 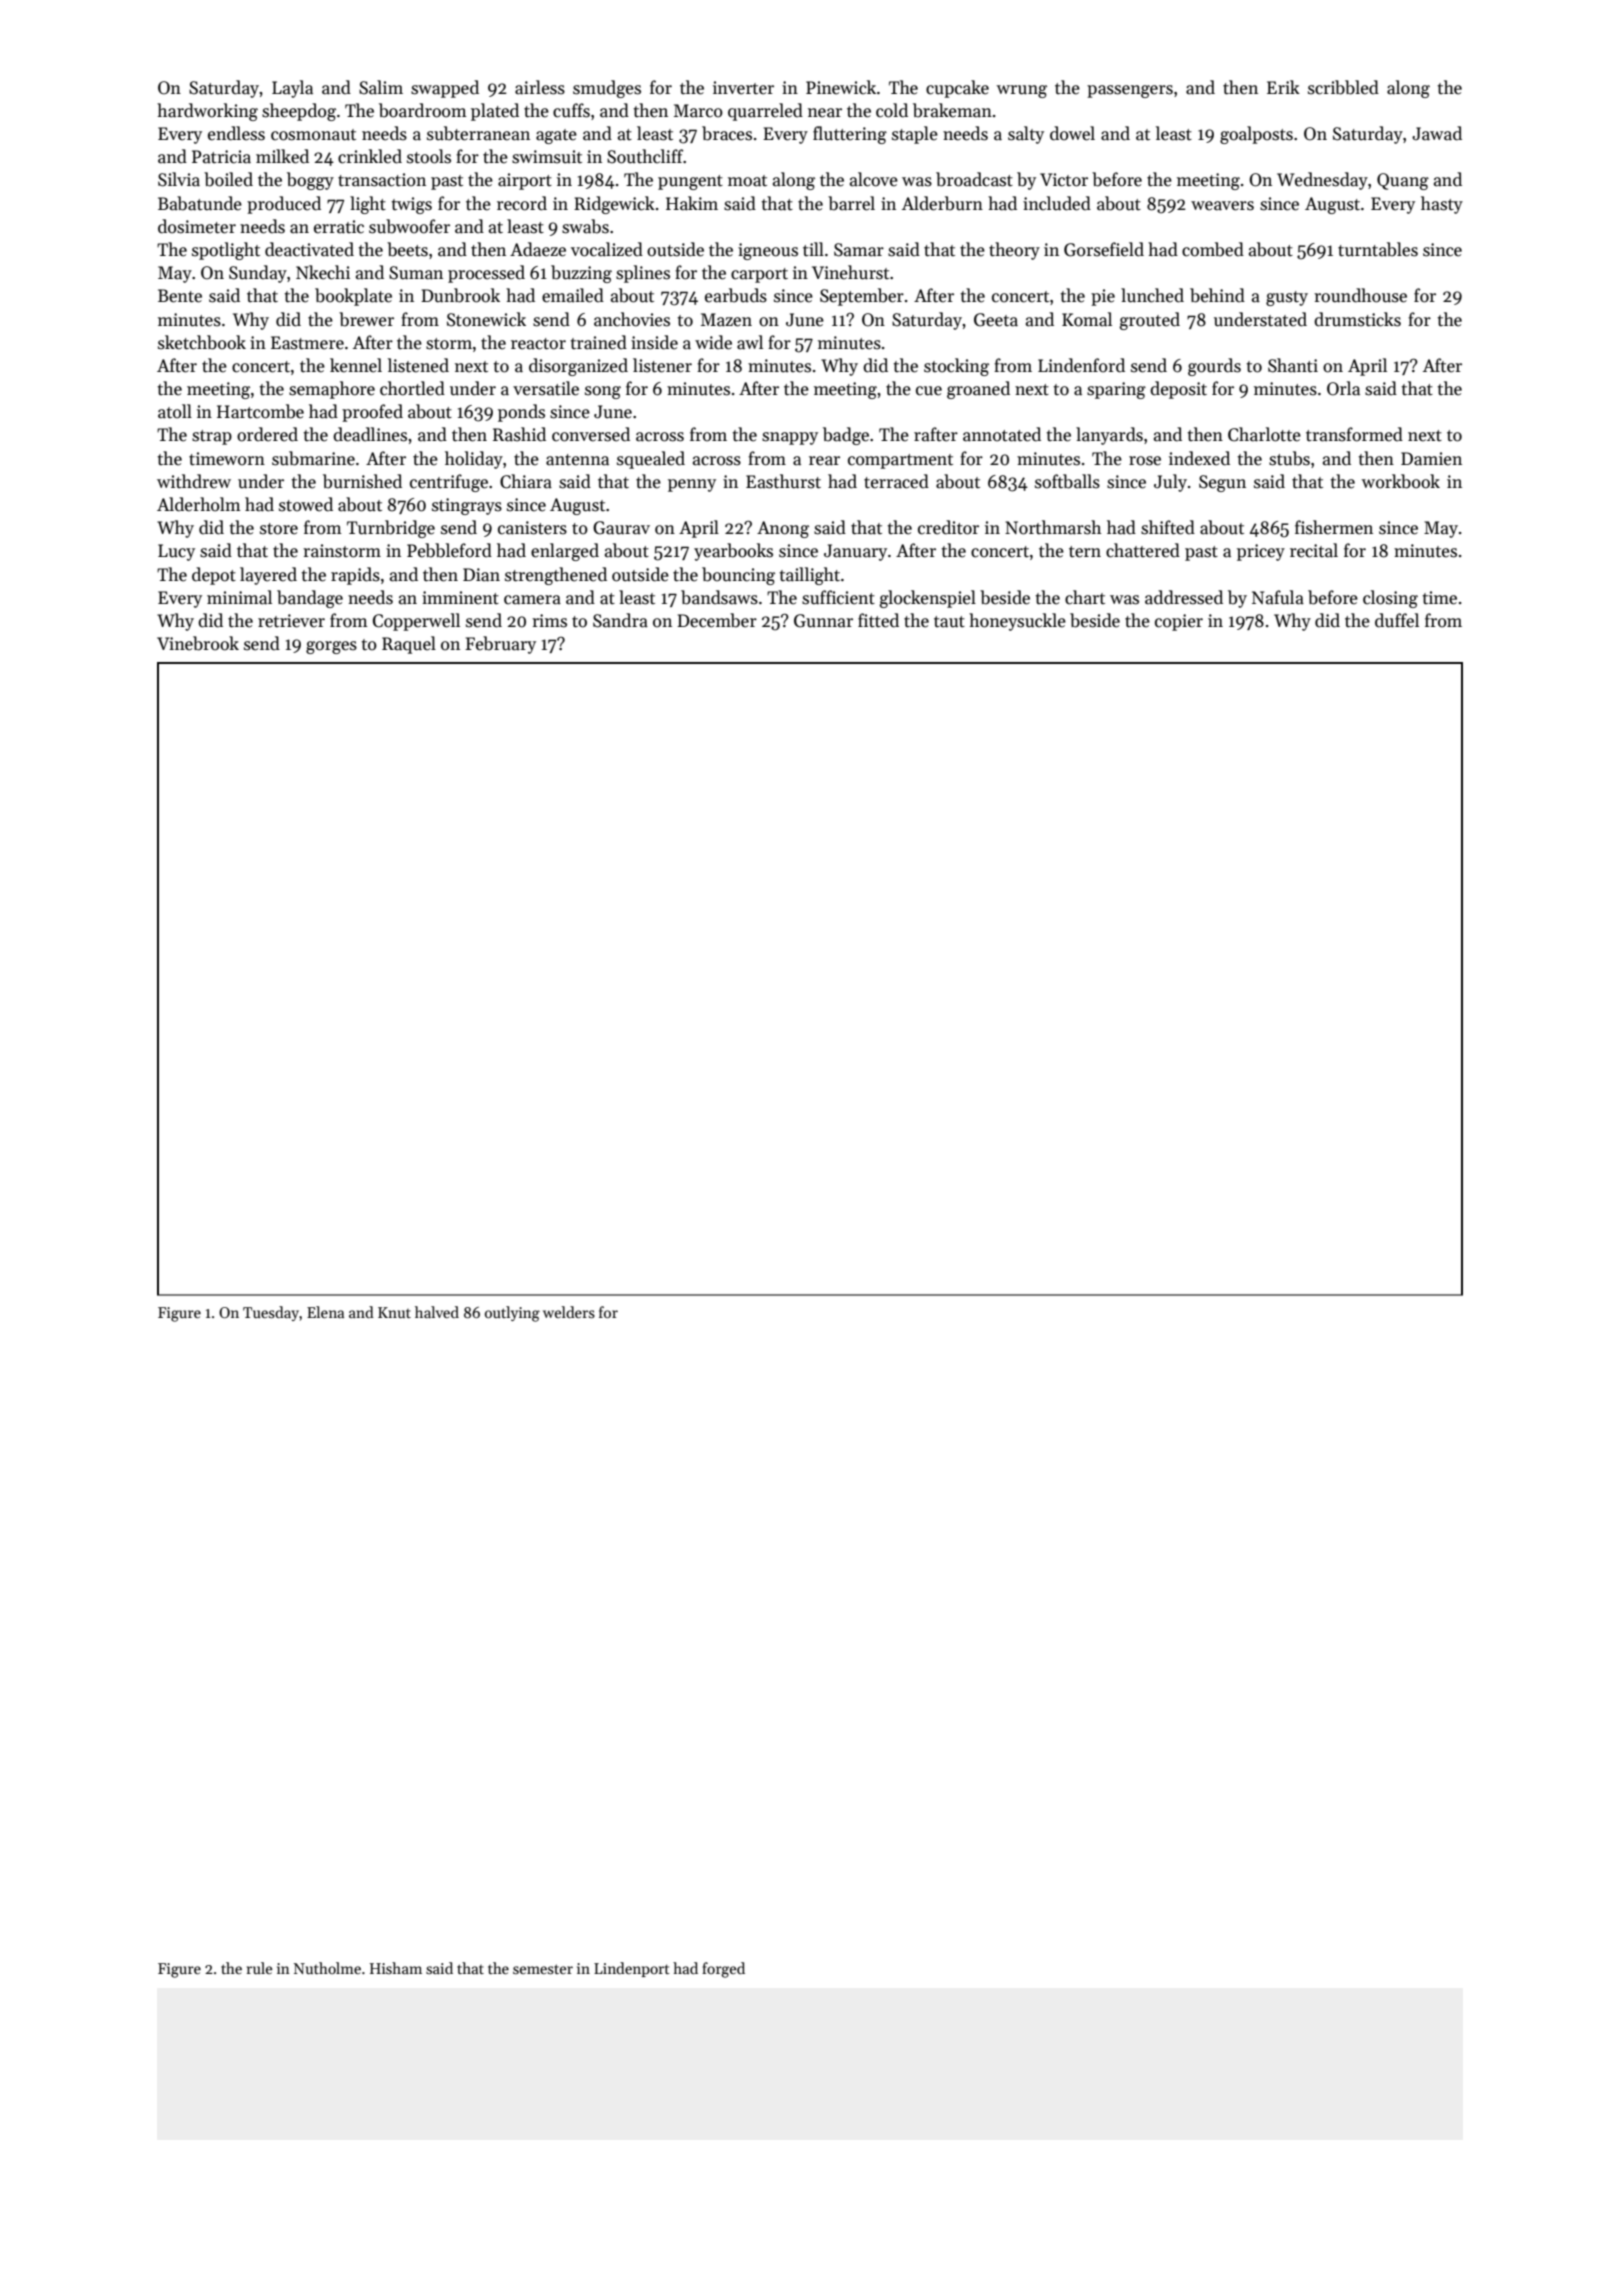 What do you see at coordinates (1017, 622) in the screenshot?
I see `honeysuckle` at bounding box center [1017, 622].
